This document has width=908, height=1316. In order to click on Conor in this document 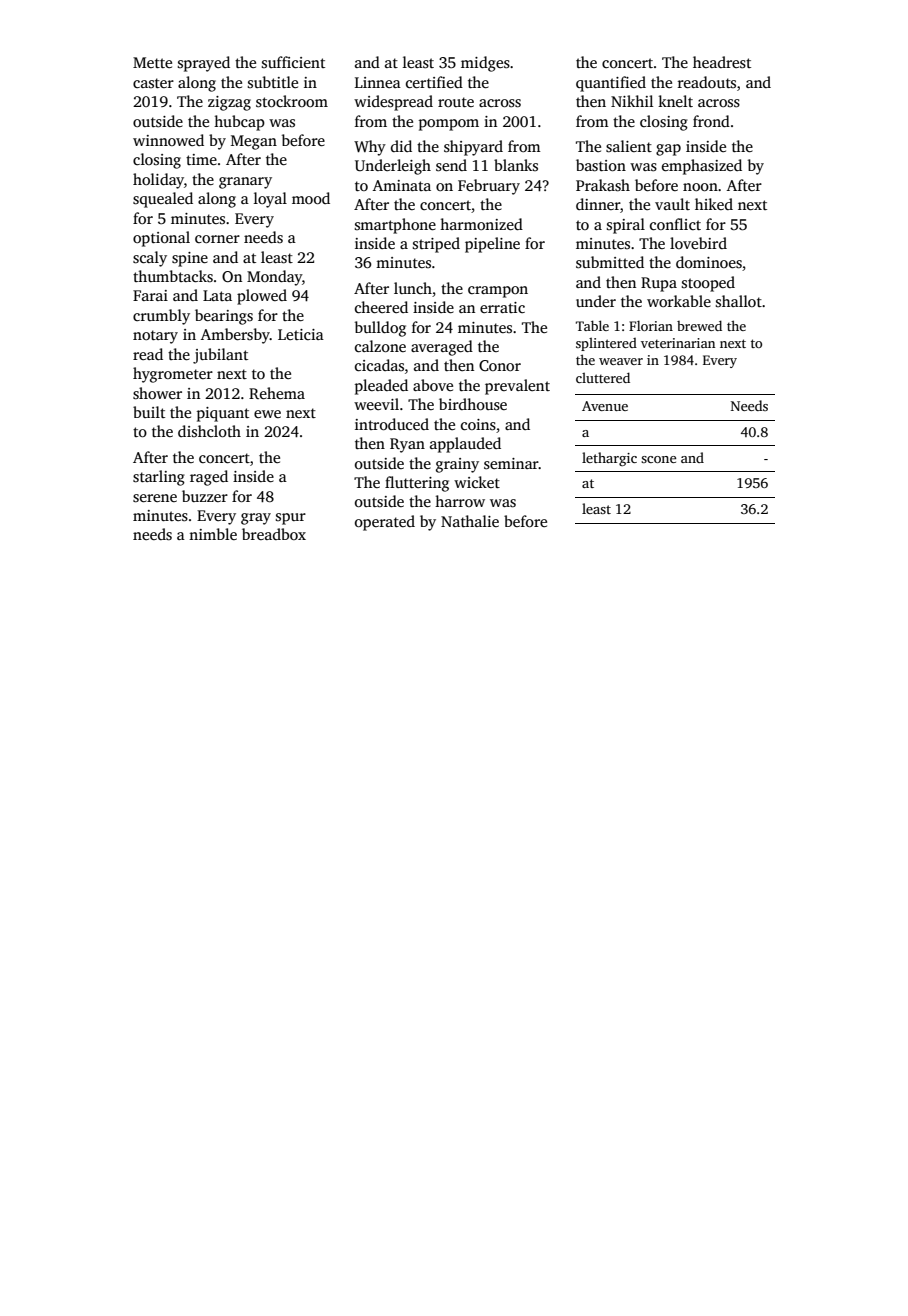, I will do `click(500, 365)`.
